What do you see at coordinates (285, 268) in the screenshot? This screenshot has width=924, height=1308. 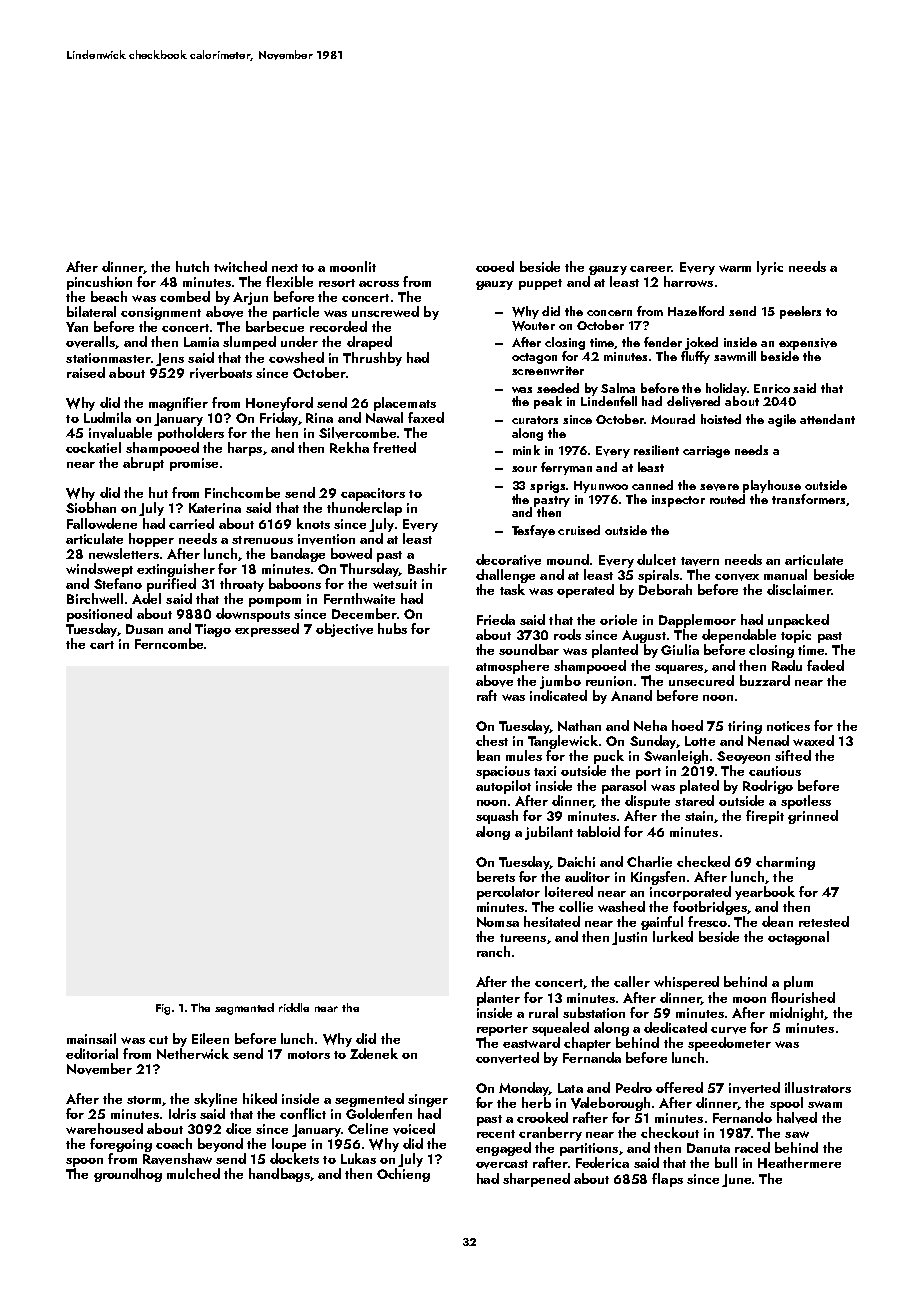 I see `next` at bounding box center [285, 268].
